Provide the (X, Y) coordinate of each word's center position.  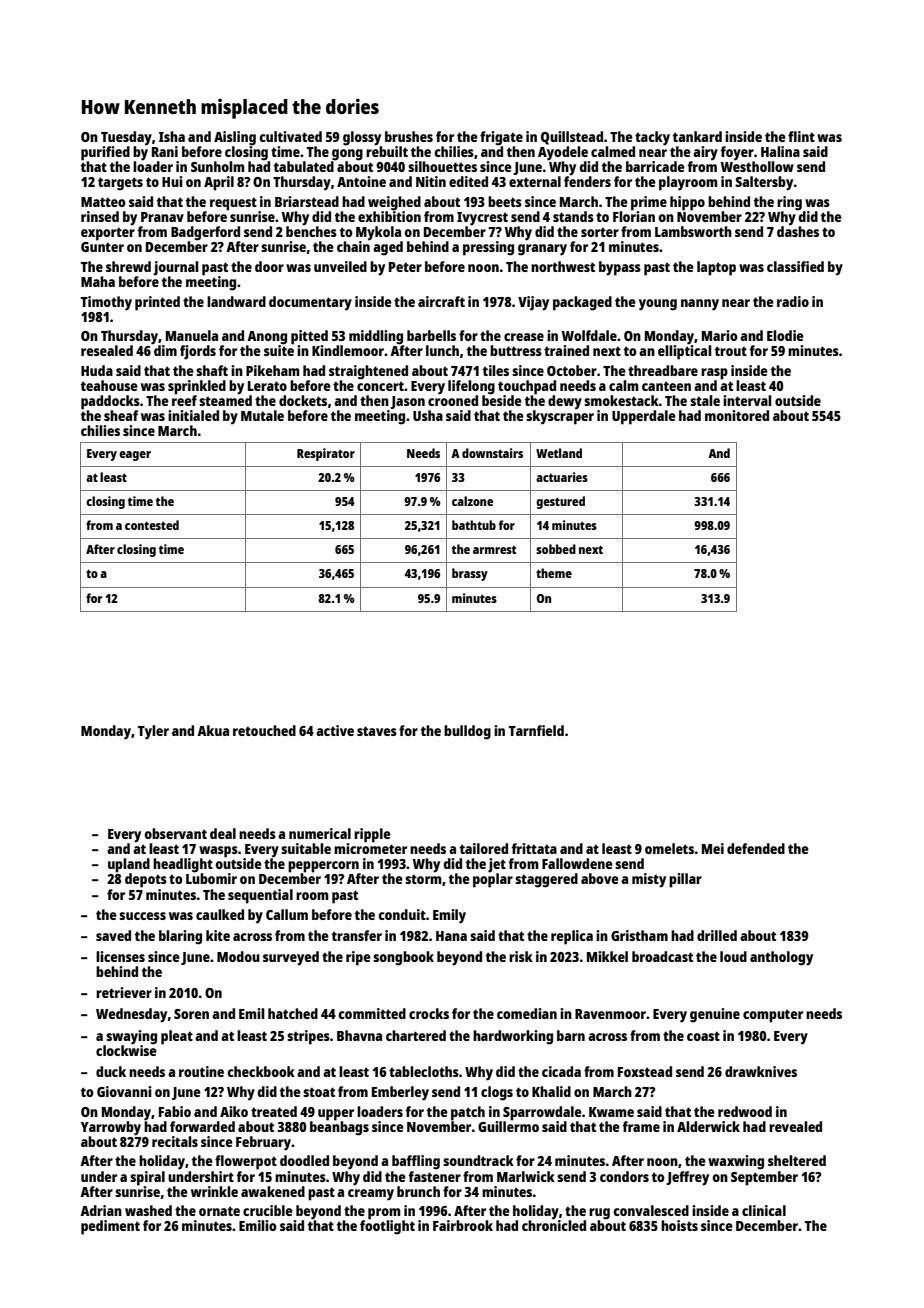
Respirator (326, 454)
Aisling (235, 138)
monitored (737, 415)
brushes (409, 136)
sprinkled (197, 387)
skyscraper (560, 417)
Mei (713, 848)
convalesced (651, 1210)
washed (148, 1210)
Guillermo (508, 1126)
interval (747, 400)
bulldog (467, 732)
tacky (652, 138)
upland (129, 865)
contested (152, 525)
